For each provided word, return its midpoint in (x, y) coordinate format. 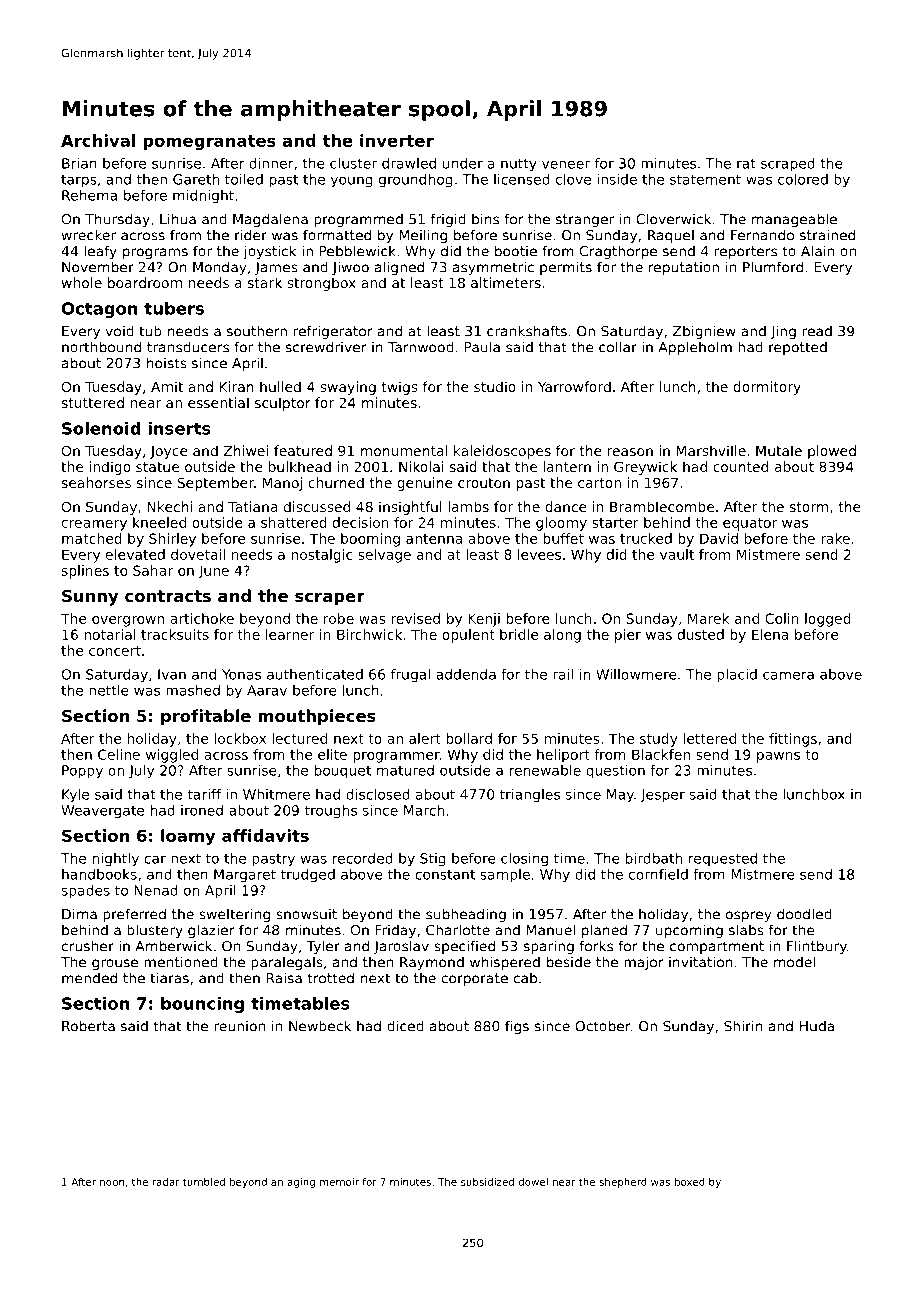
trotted (331, 978)
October (603, 1026)
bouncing (202, 1005)
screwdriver (326, 347)
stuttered (93, 402)
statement (705, 179)
